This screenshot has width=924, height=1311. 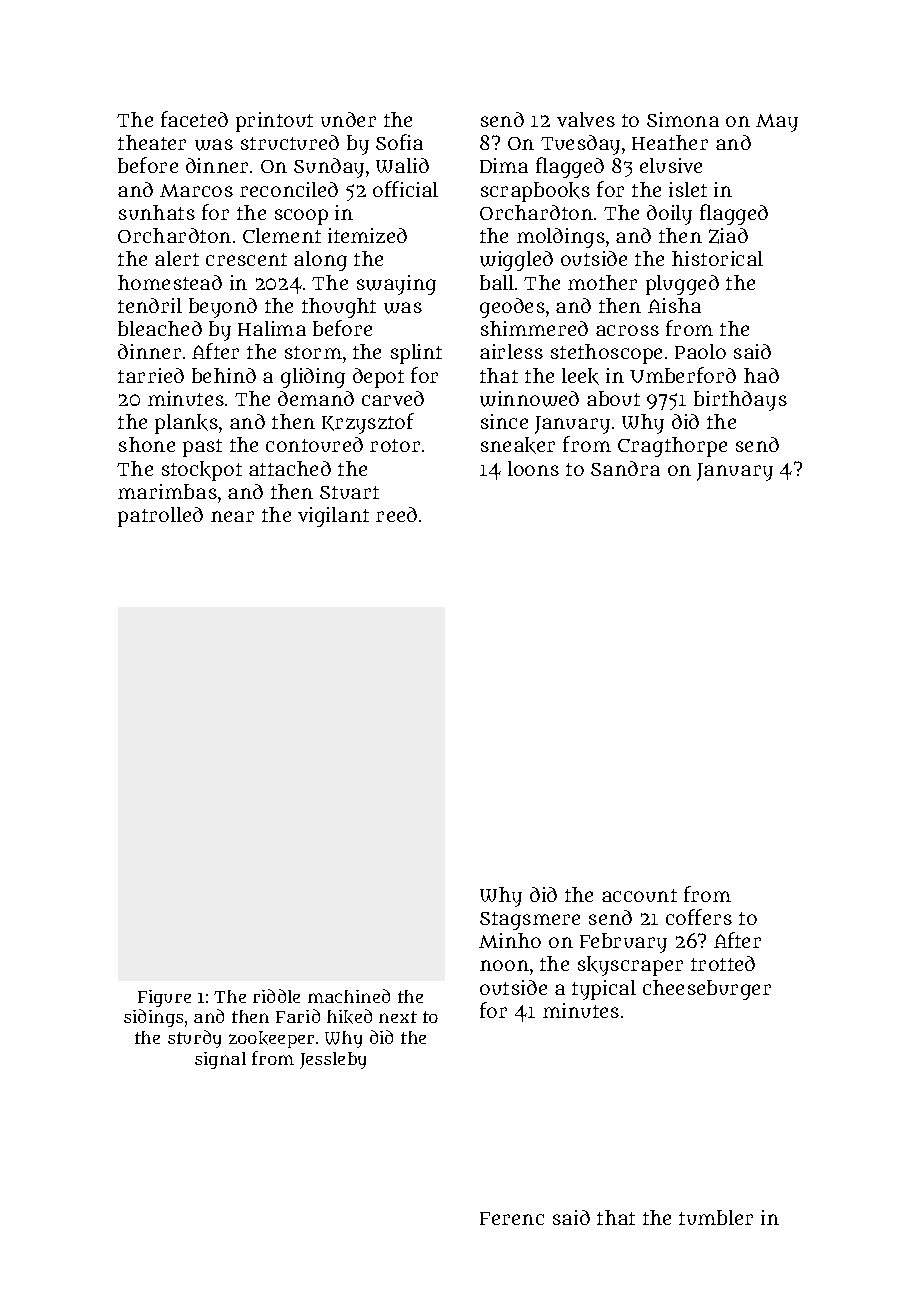 What do you see at coordinates (272, 328) in the screenshot?
I see `Halima` at bounding box center [272, 328].
